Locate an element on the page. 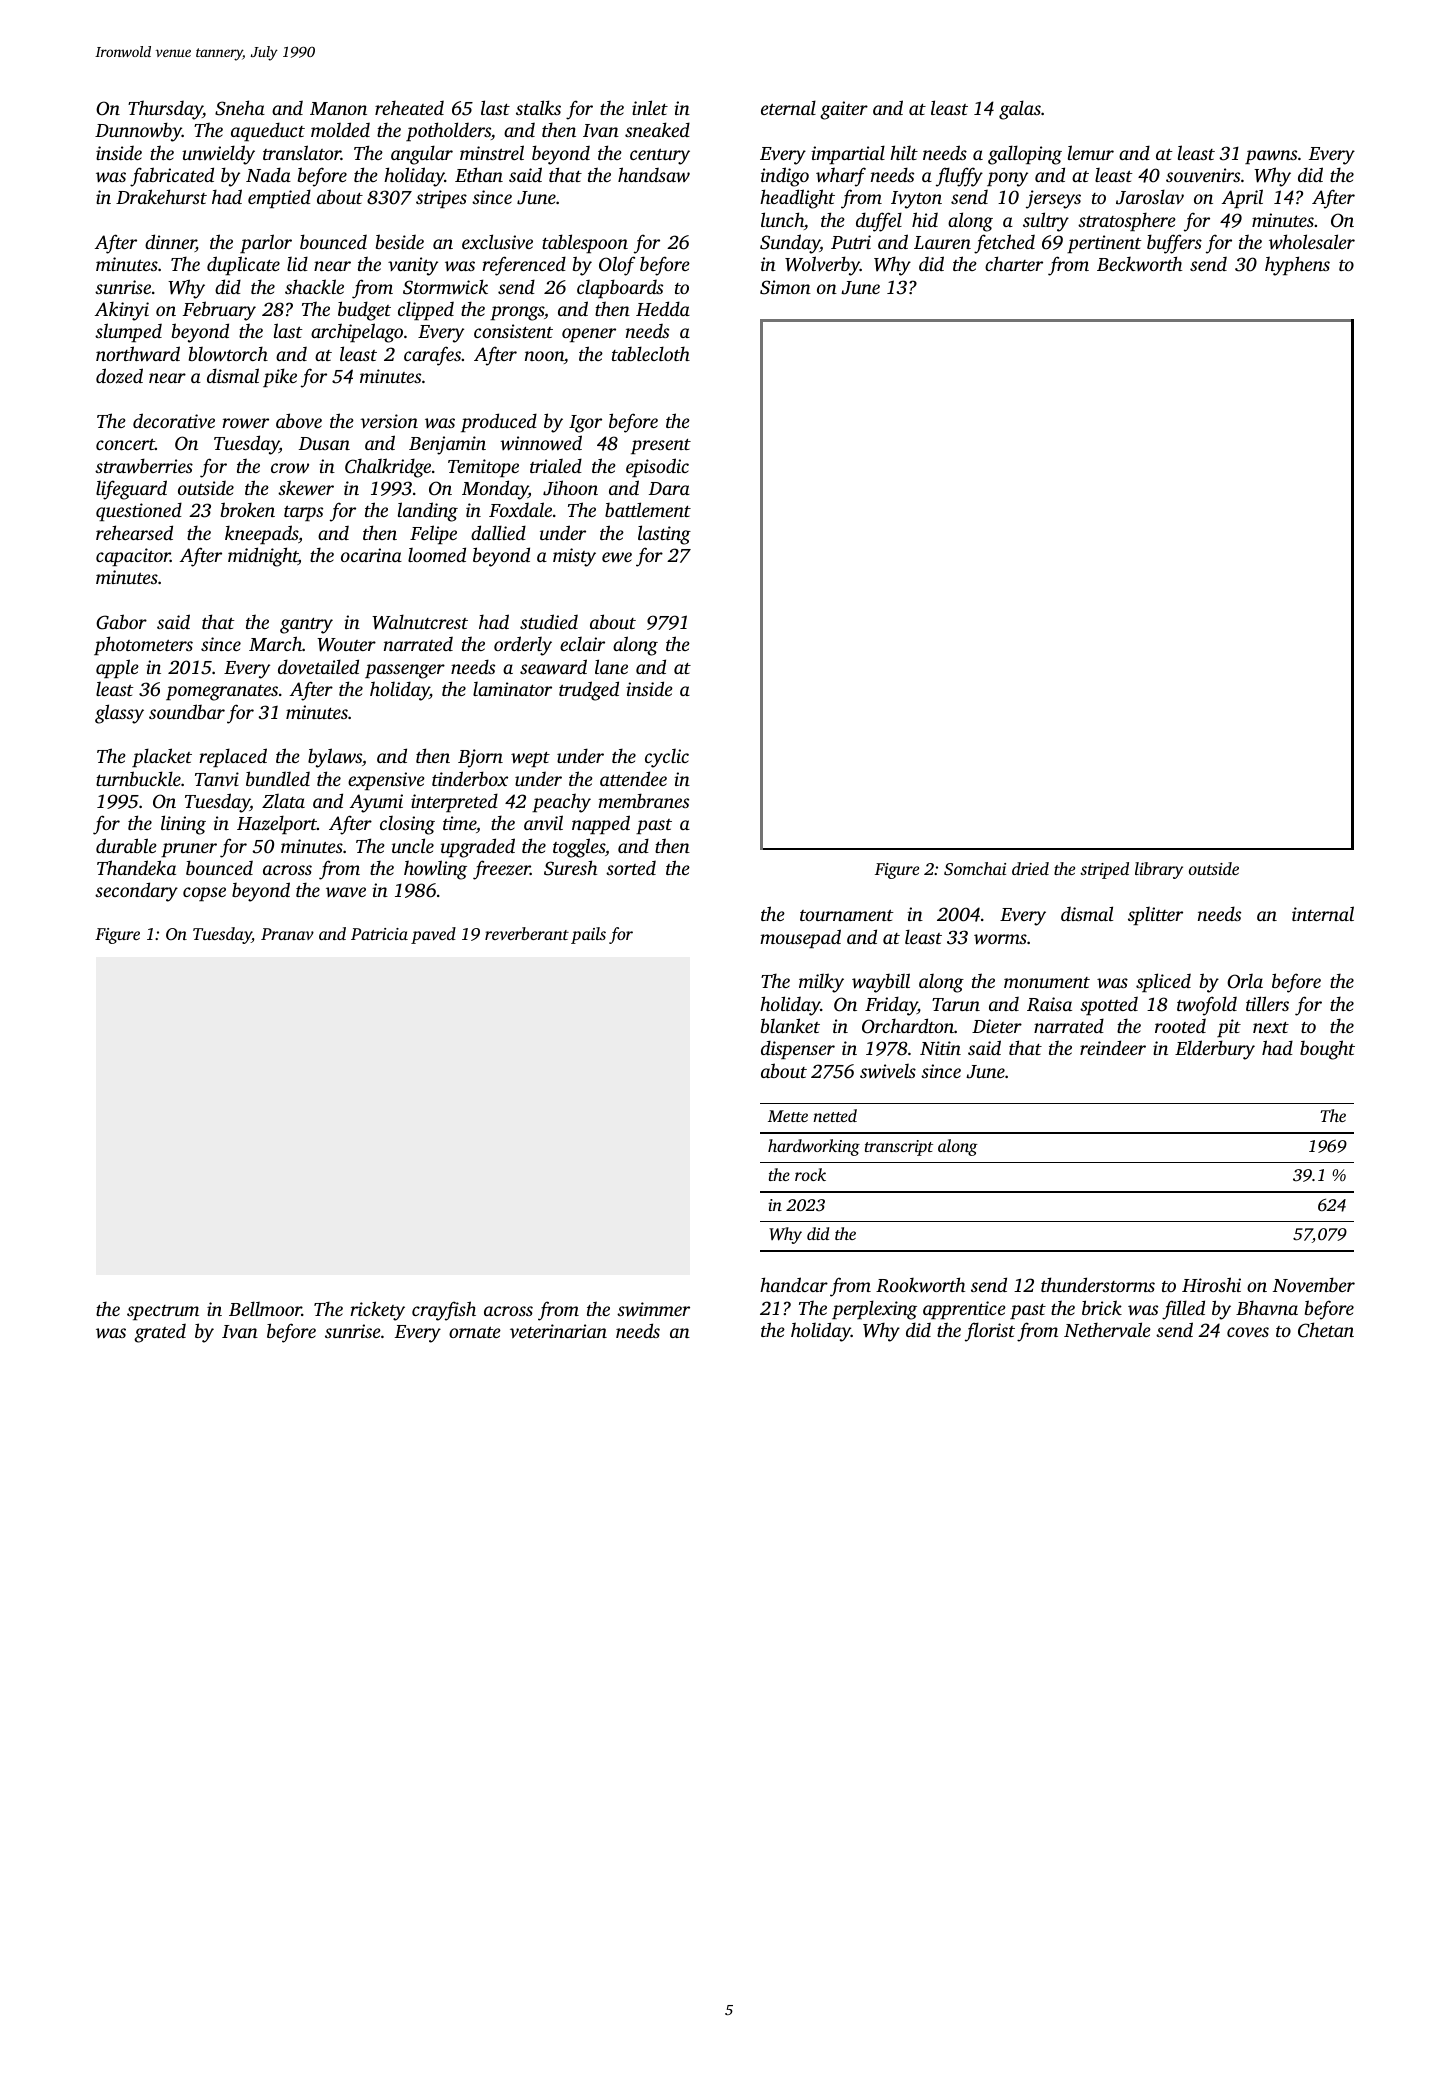 The width and height of the page is (1450, 2100). bylaws is located at coordinates (335, 758).
